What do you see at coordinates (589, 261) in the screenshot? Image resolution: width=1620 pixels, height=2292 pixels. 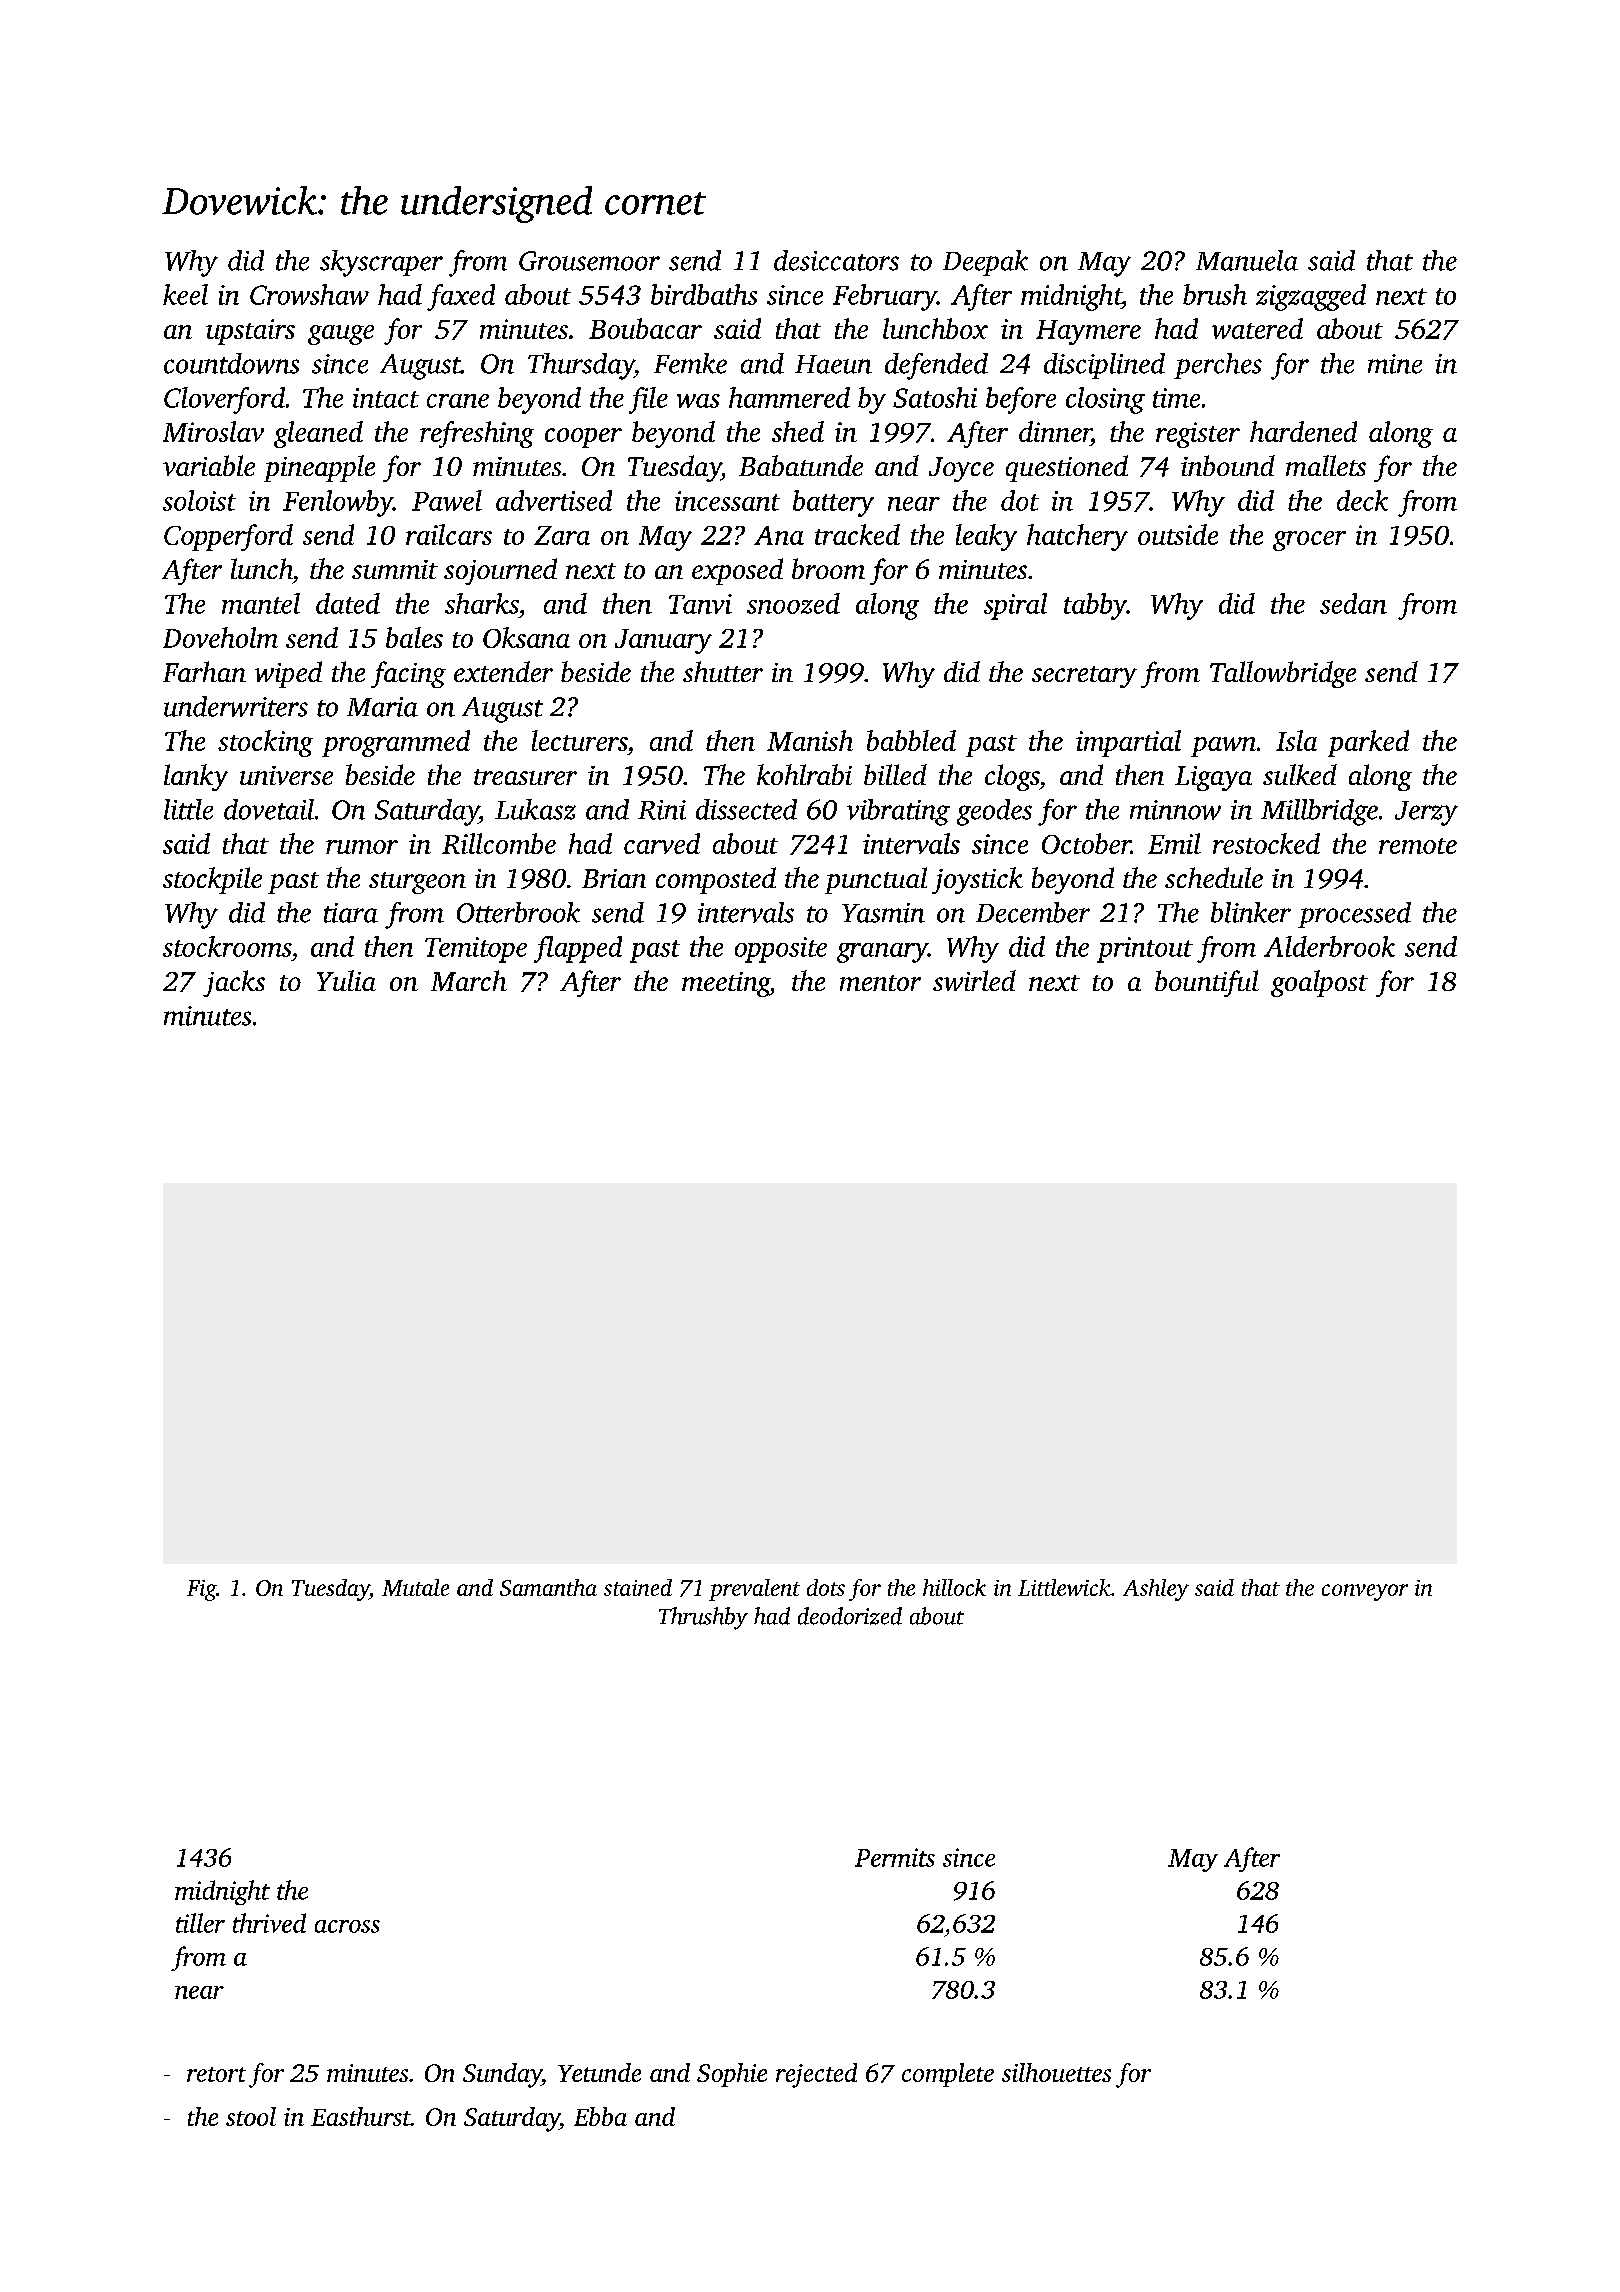 I see `Grousemoor` at bounding box center [589, 261].
